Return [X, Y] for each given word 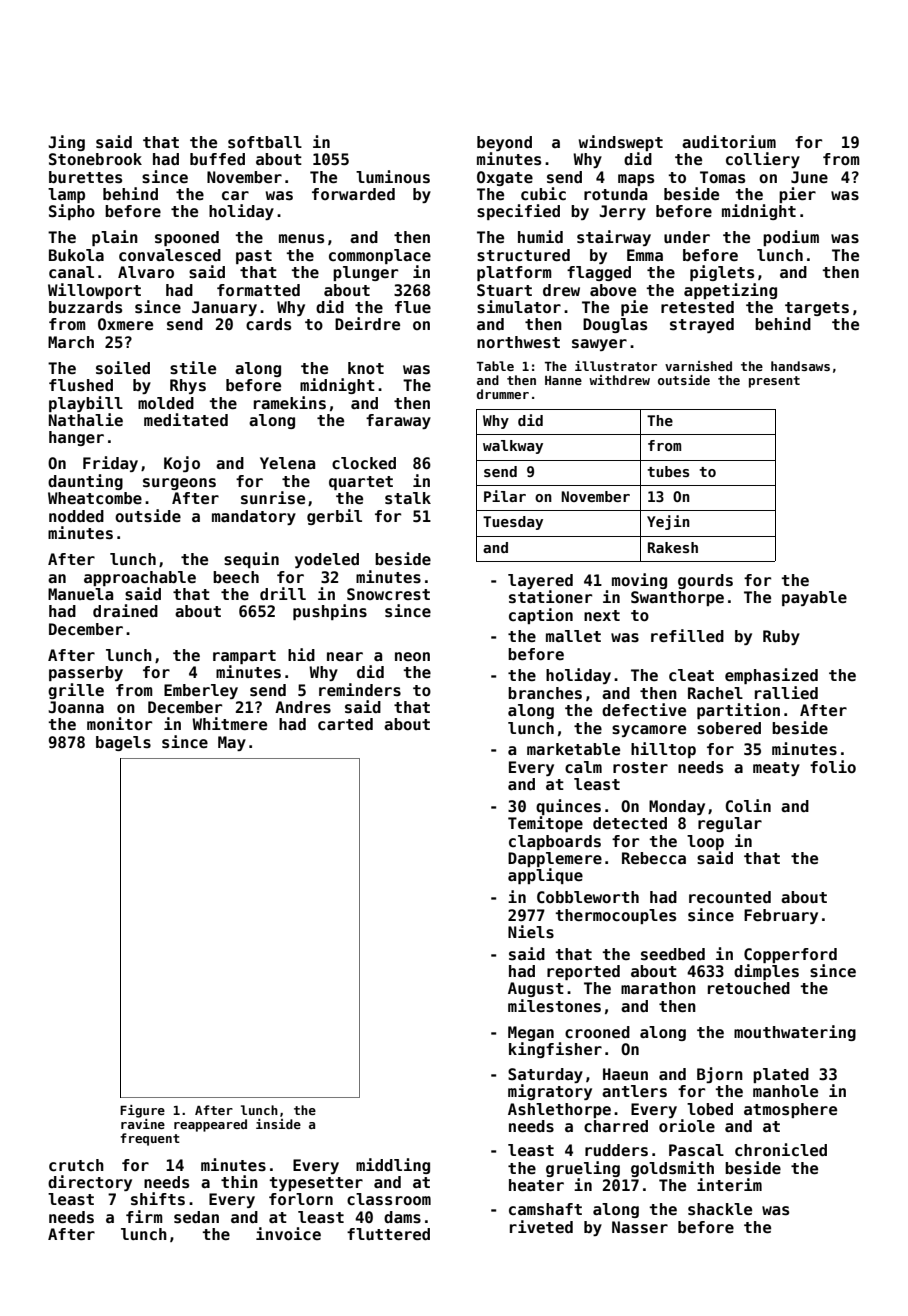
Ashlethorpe [559, 1110]
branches [545, 693]
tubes [668, 471]
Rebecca [654, 858]
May [232, 743]
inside [278, 1124]
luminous [393, 177]
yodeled [327, 560]
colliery [763, 160]
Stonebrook [95, 159]
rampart [244, 657]
